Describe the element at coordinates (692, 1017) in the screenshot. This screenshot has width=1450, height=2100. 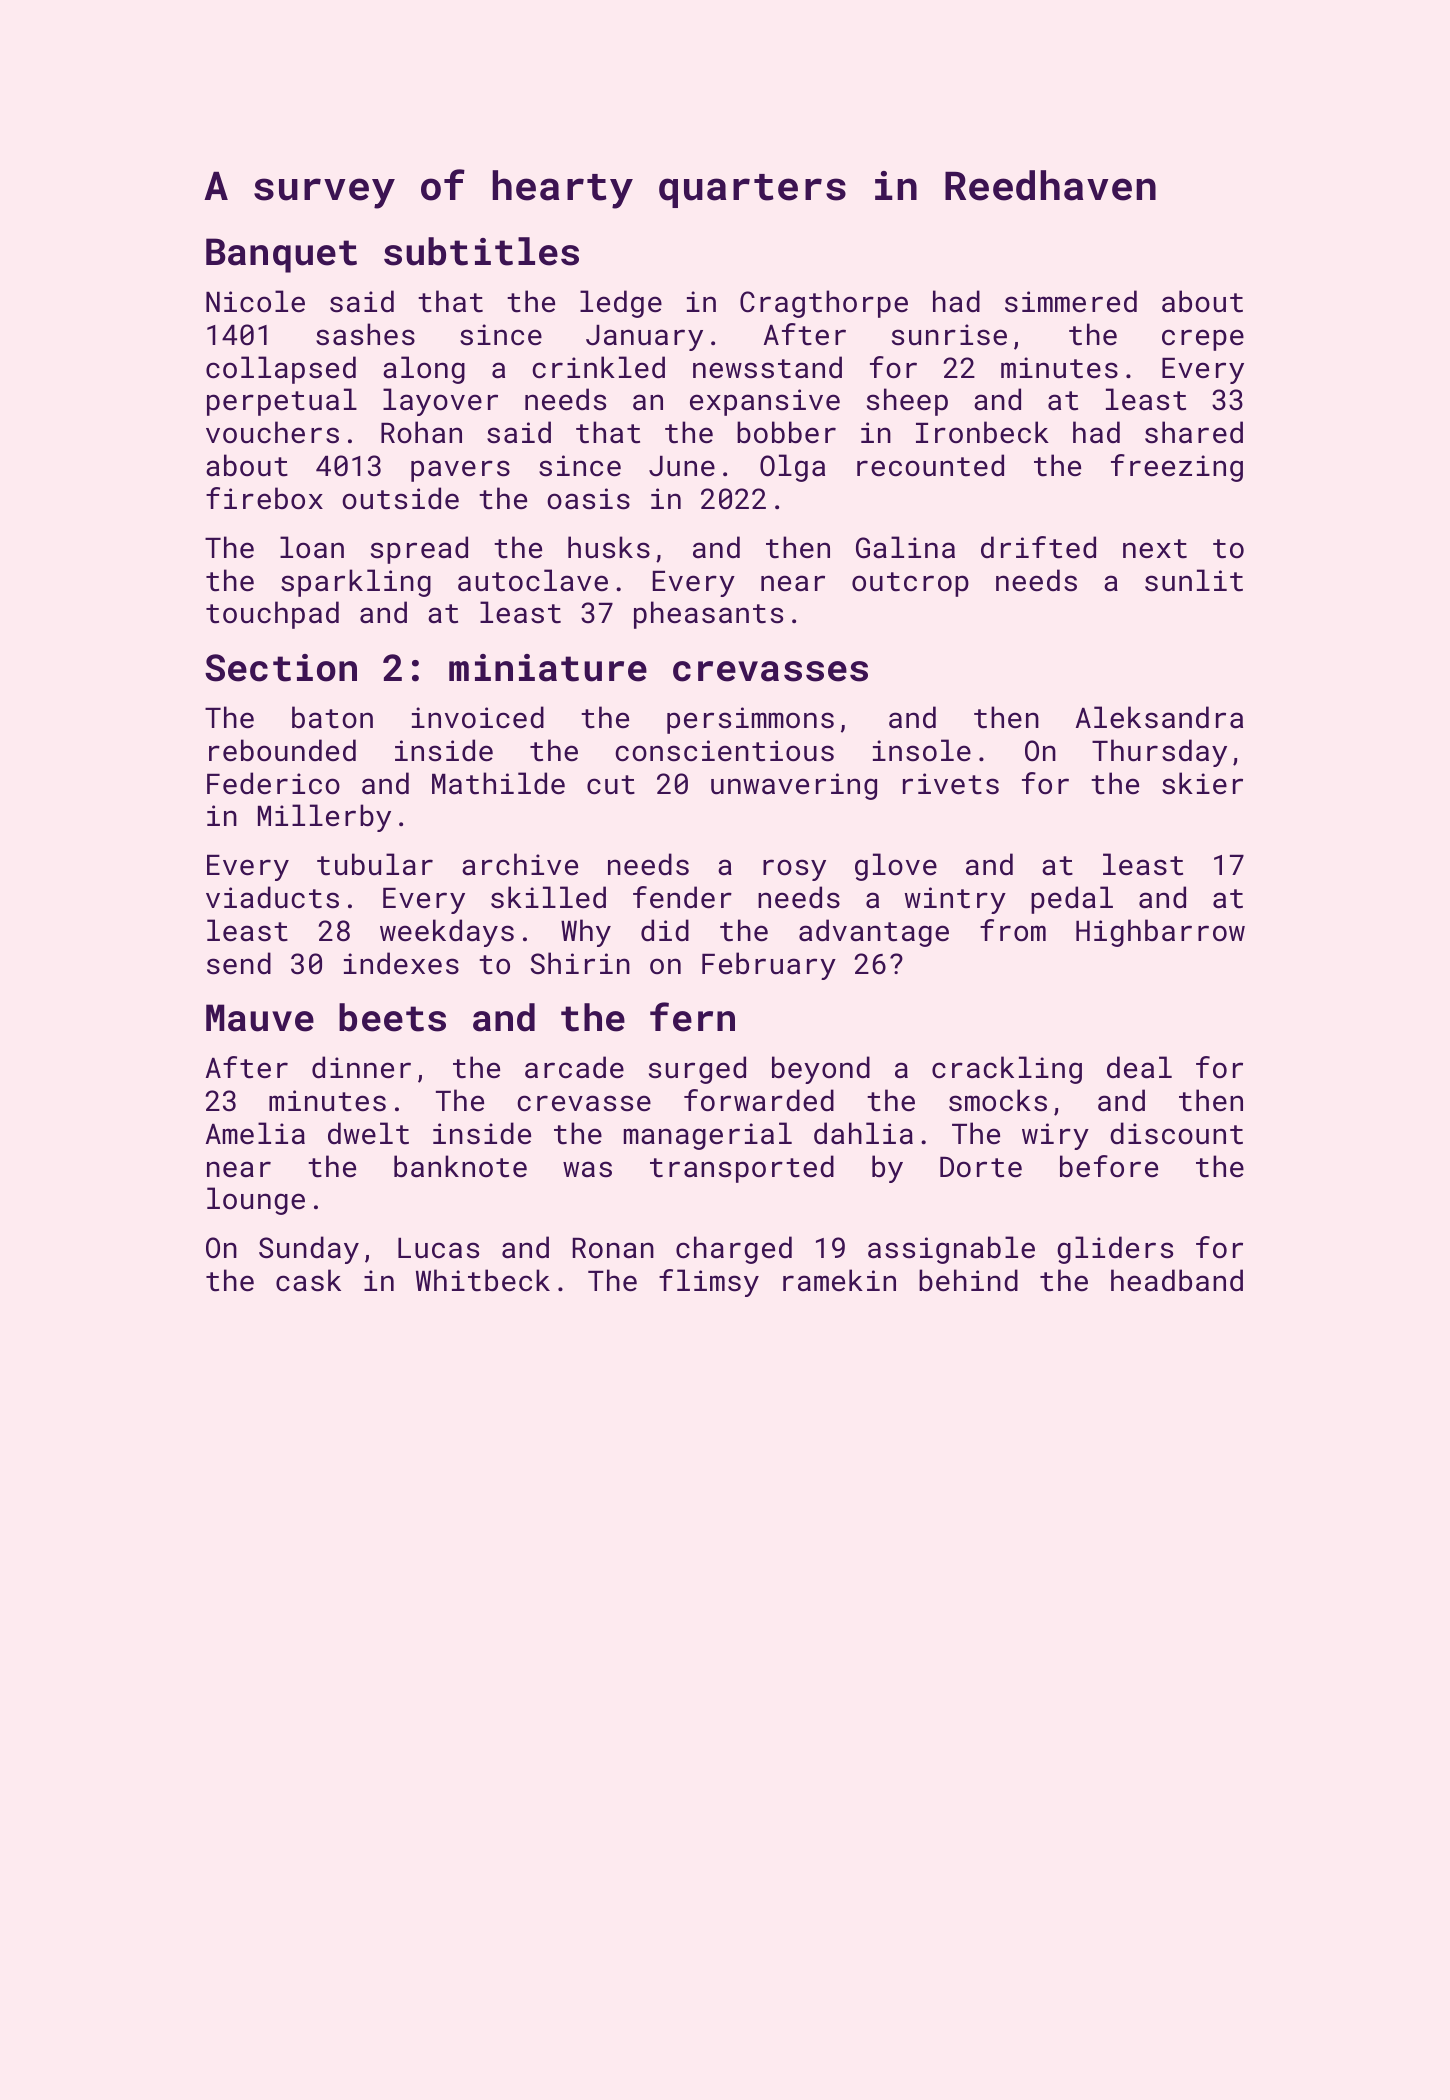
I see `fern` at that location.
